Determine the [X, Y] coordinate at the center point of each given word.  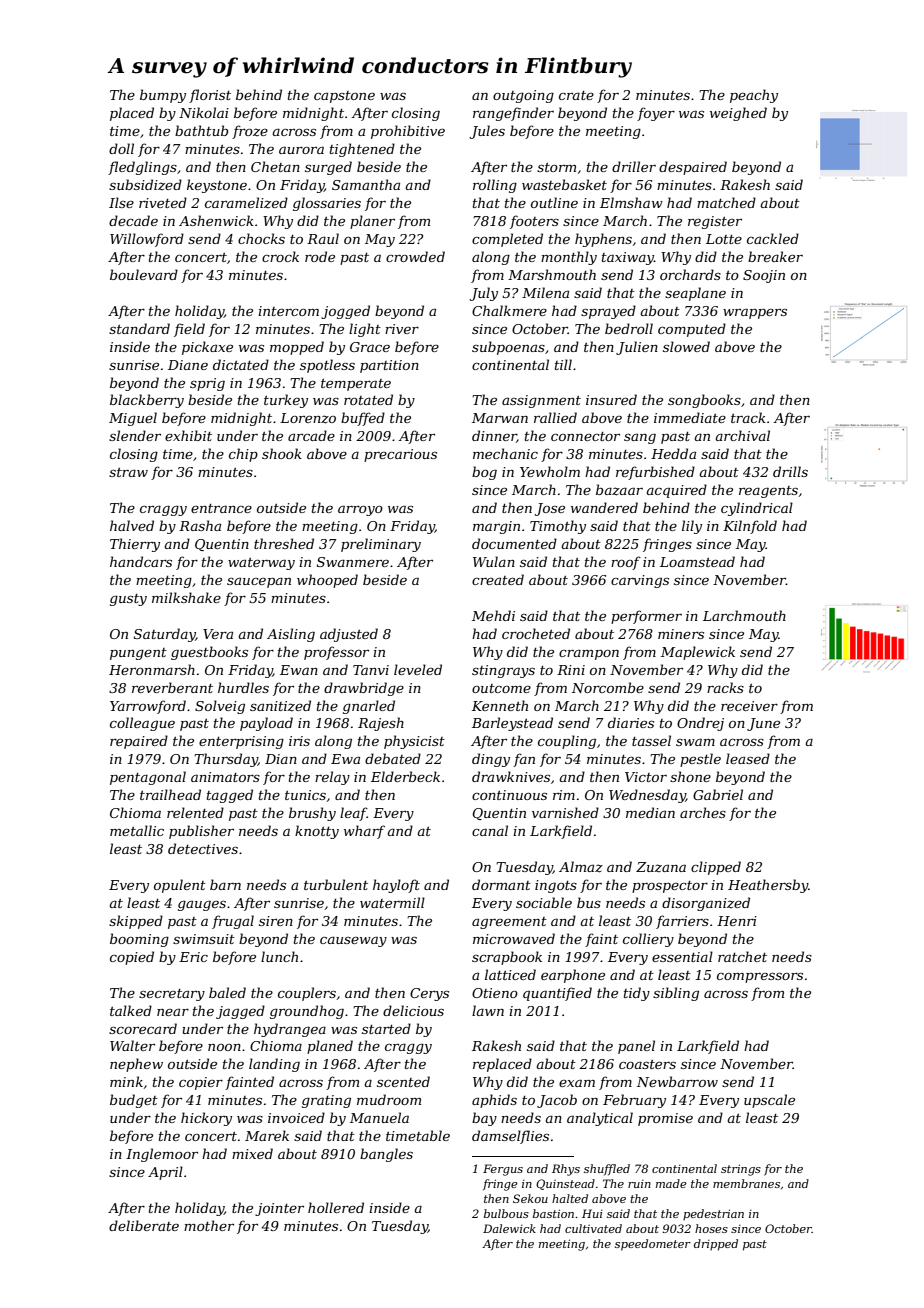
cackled [773, 238]
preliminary [381, 545]
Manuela [379, 1117]
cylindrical [757, 509]
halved [132, 525]
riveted [163, 202]
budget [134, 1101]
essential [682, 956]
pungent [138, 654]
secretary [172, 995]
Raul [323, 238]
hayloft [396, 886]
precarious [400, 455]
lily [692, 527]
